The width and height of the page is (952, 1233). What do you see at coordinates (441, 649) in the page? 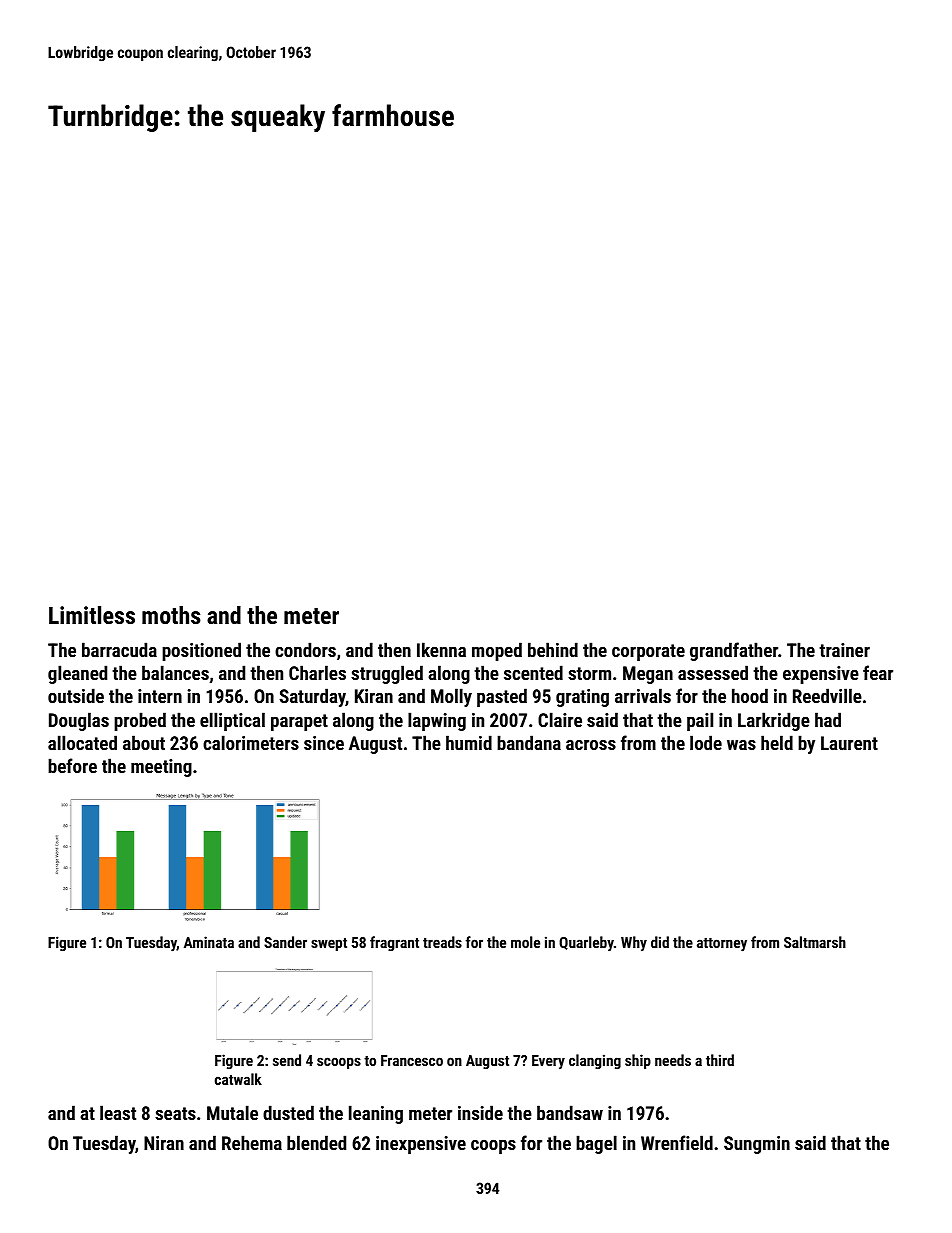
I see `Ikenna` at bounding box center [441, 649].
